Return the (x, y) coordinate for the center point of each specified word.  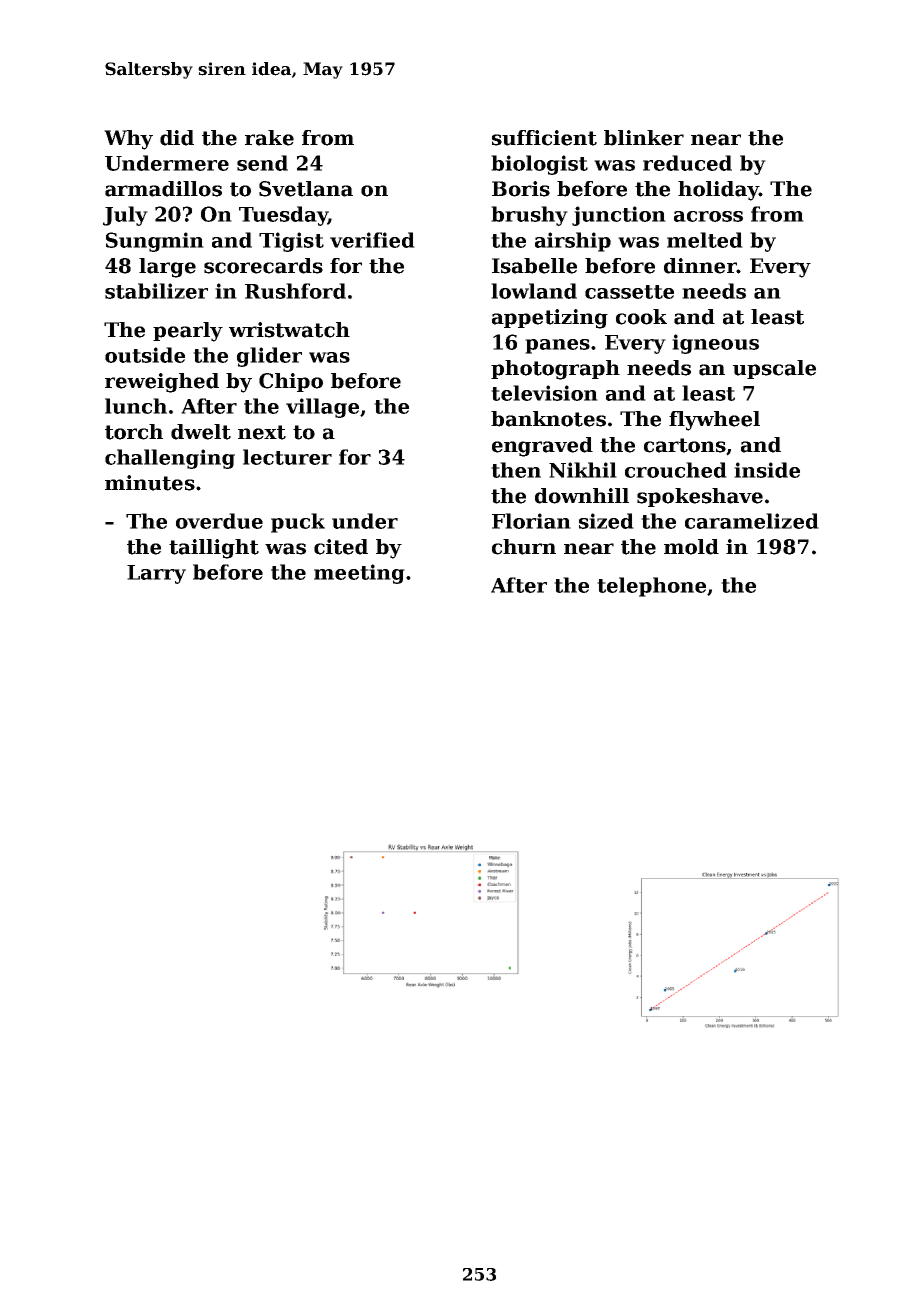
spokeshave (700, 497)
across (708, 216)
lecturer (287, 457)
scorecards (263, 266)
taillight (214, 549)
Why (128, 140)
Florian (531, 521)
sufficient (544, 138)
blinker (644, 138)
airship (573, 242)
